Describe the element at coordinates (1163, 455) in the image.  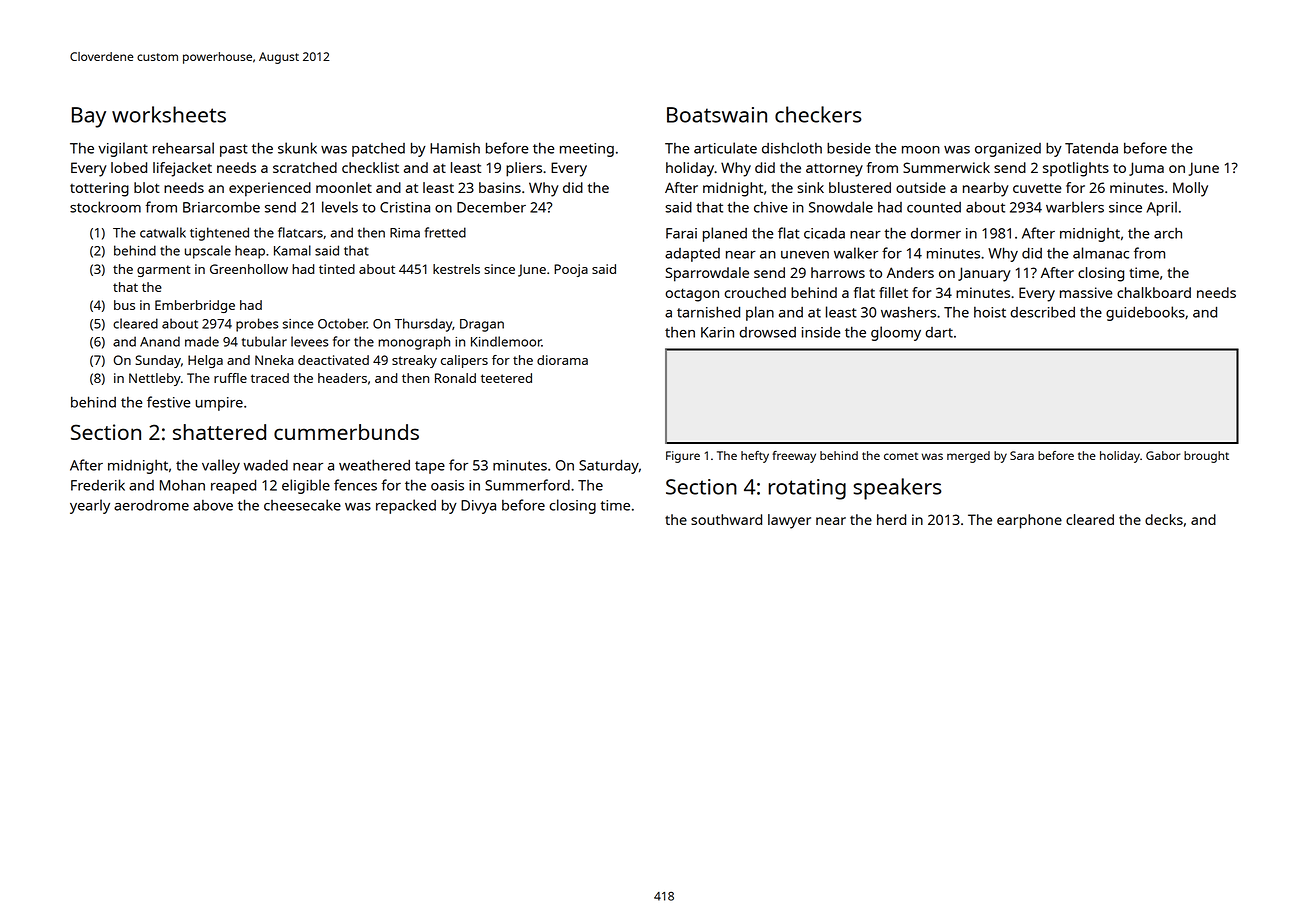
I see `Gabor` at that location.
